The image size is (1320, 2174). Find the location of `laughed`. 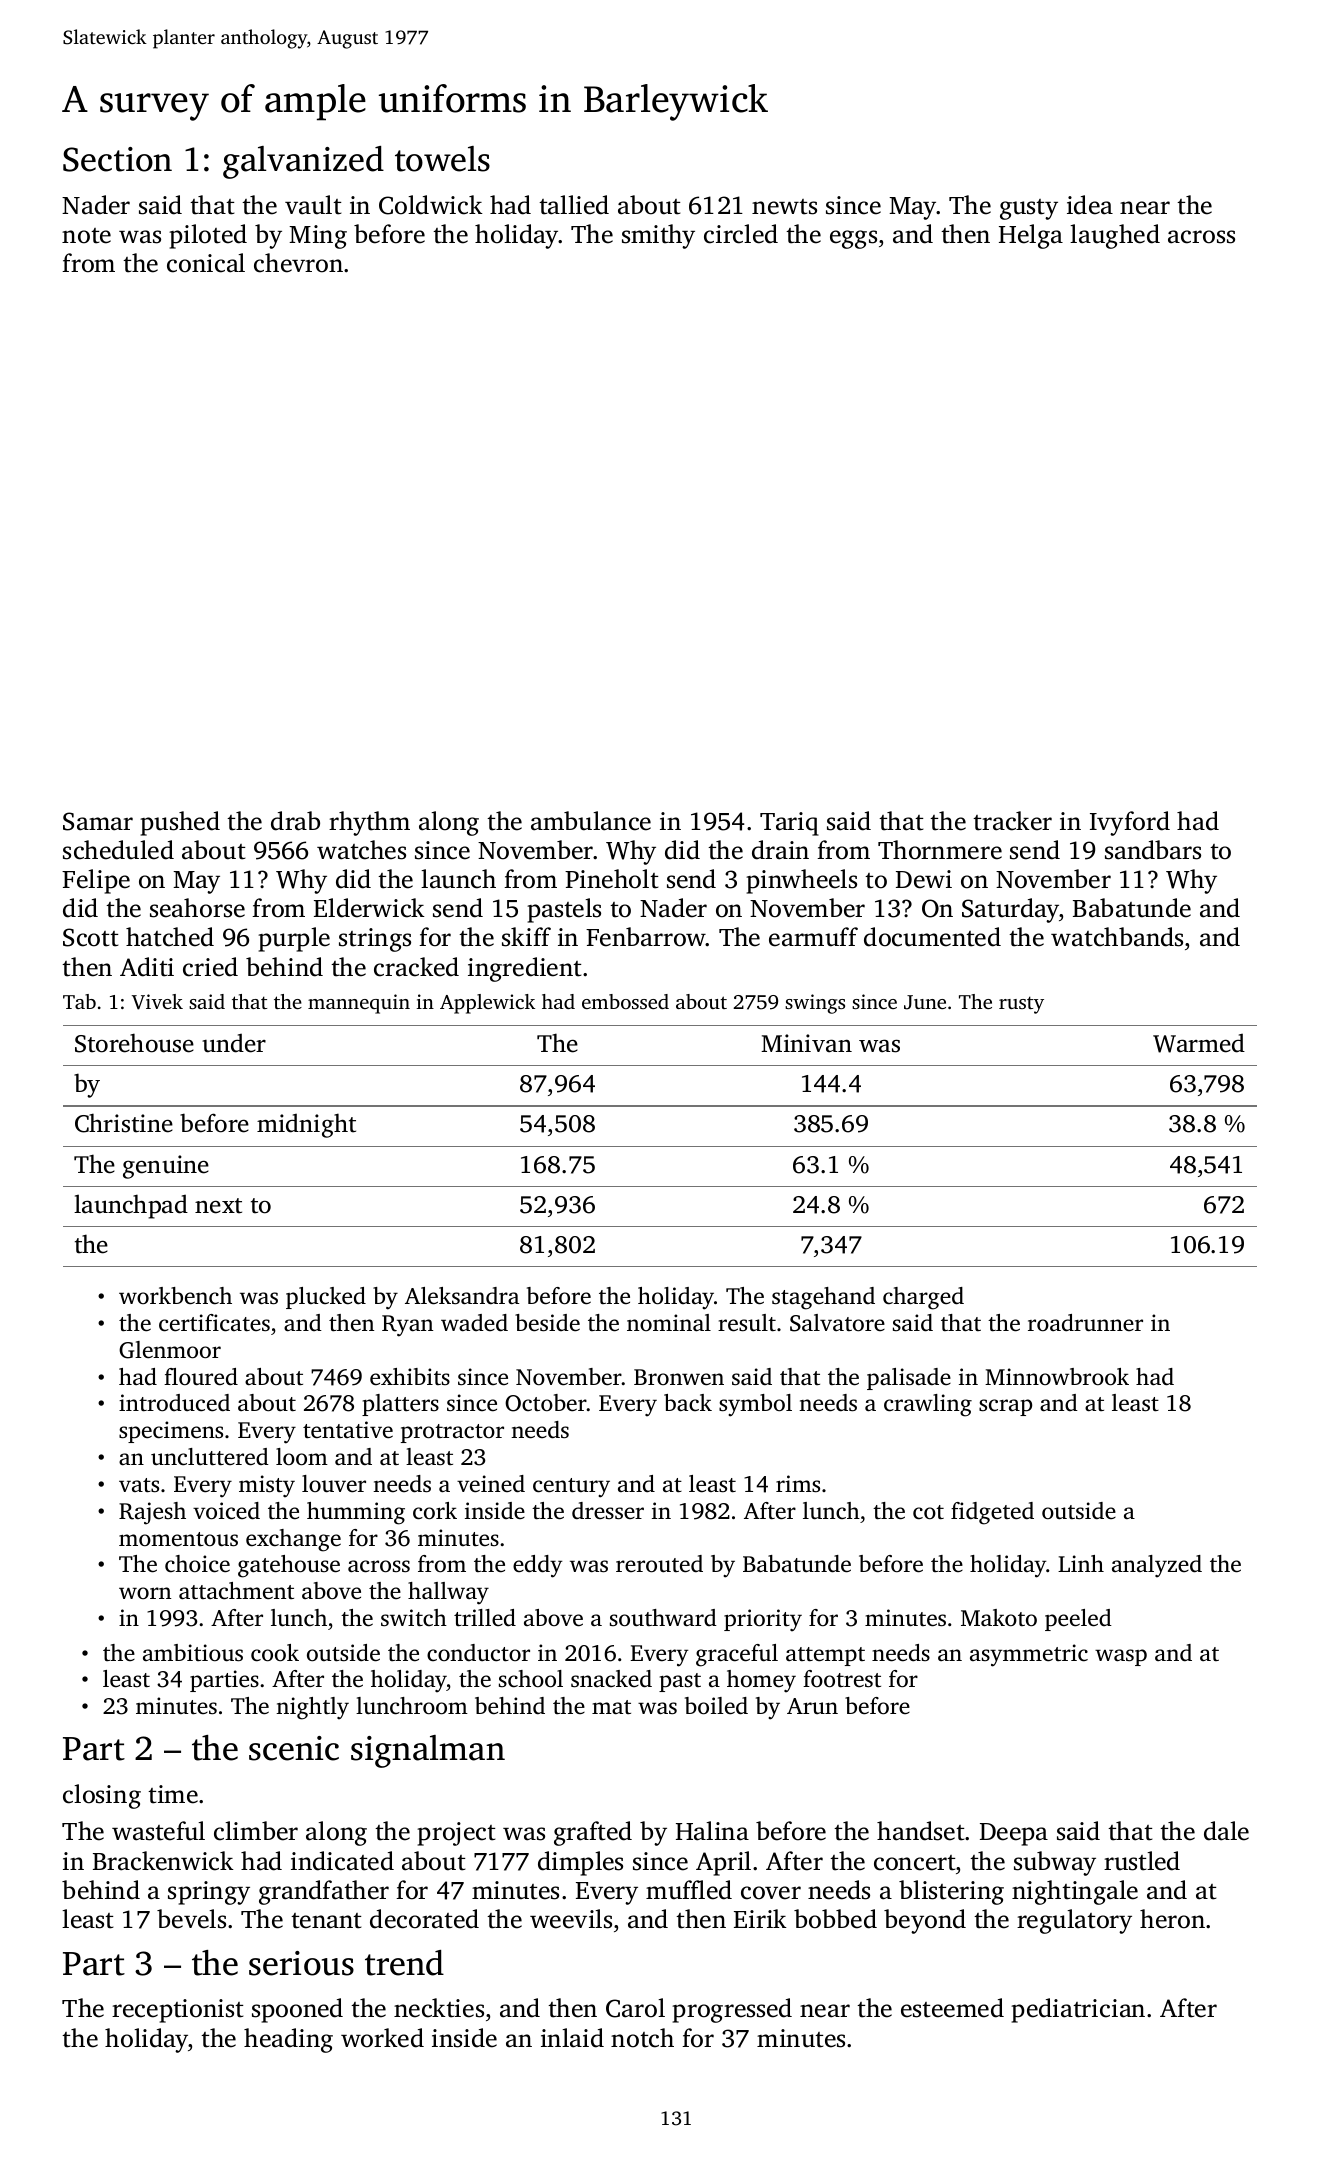

laughed is located at coordinates (1115, 236).
